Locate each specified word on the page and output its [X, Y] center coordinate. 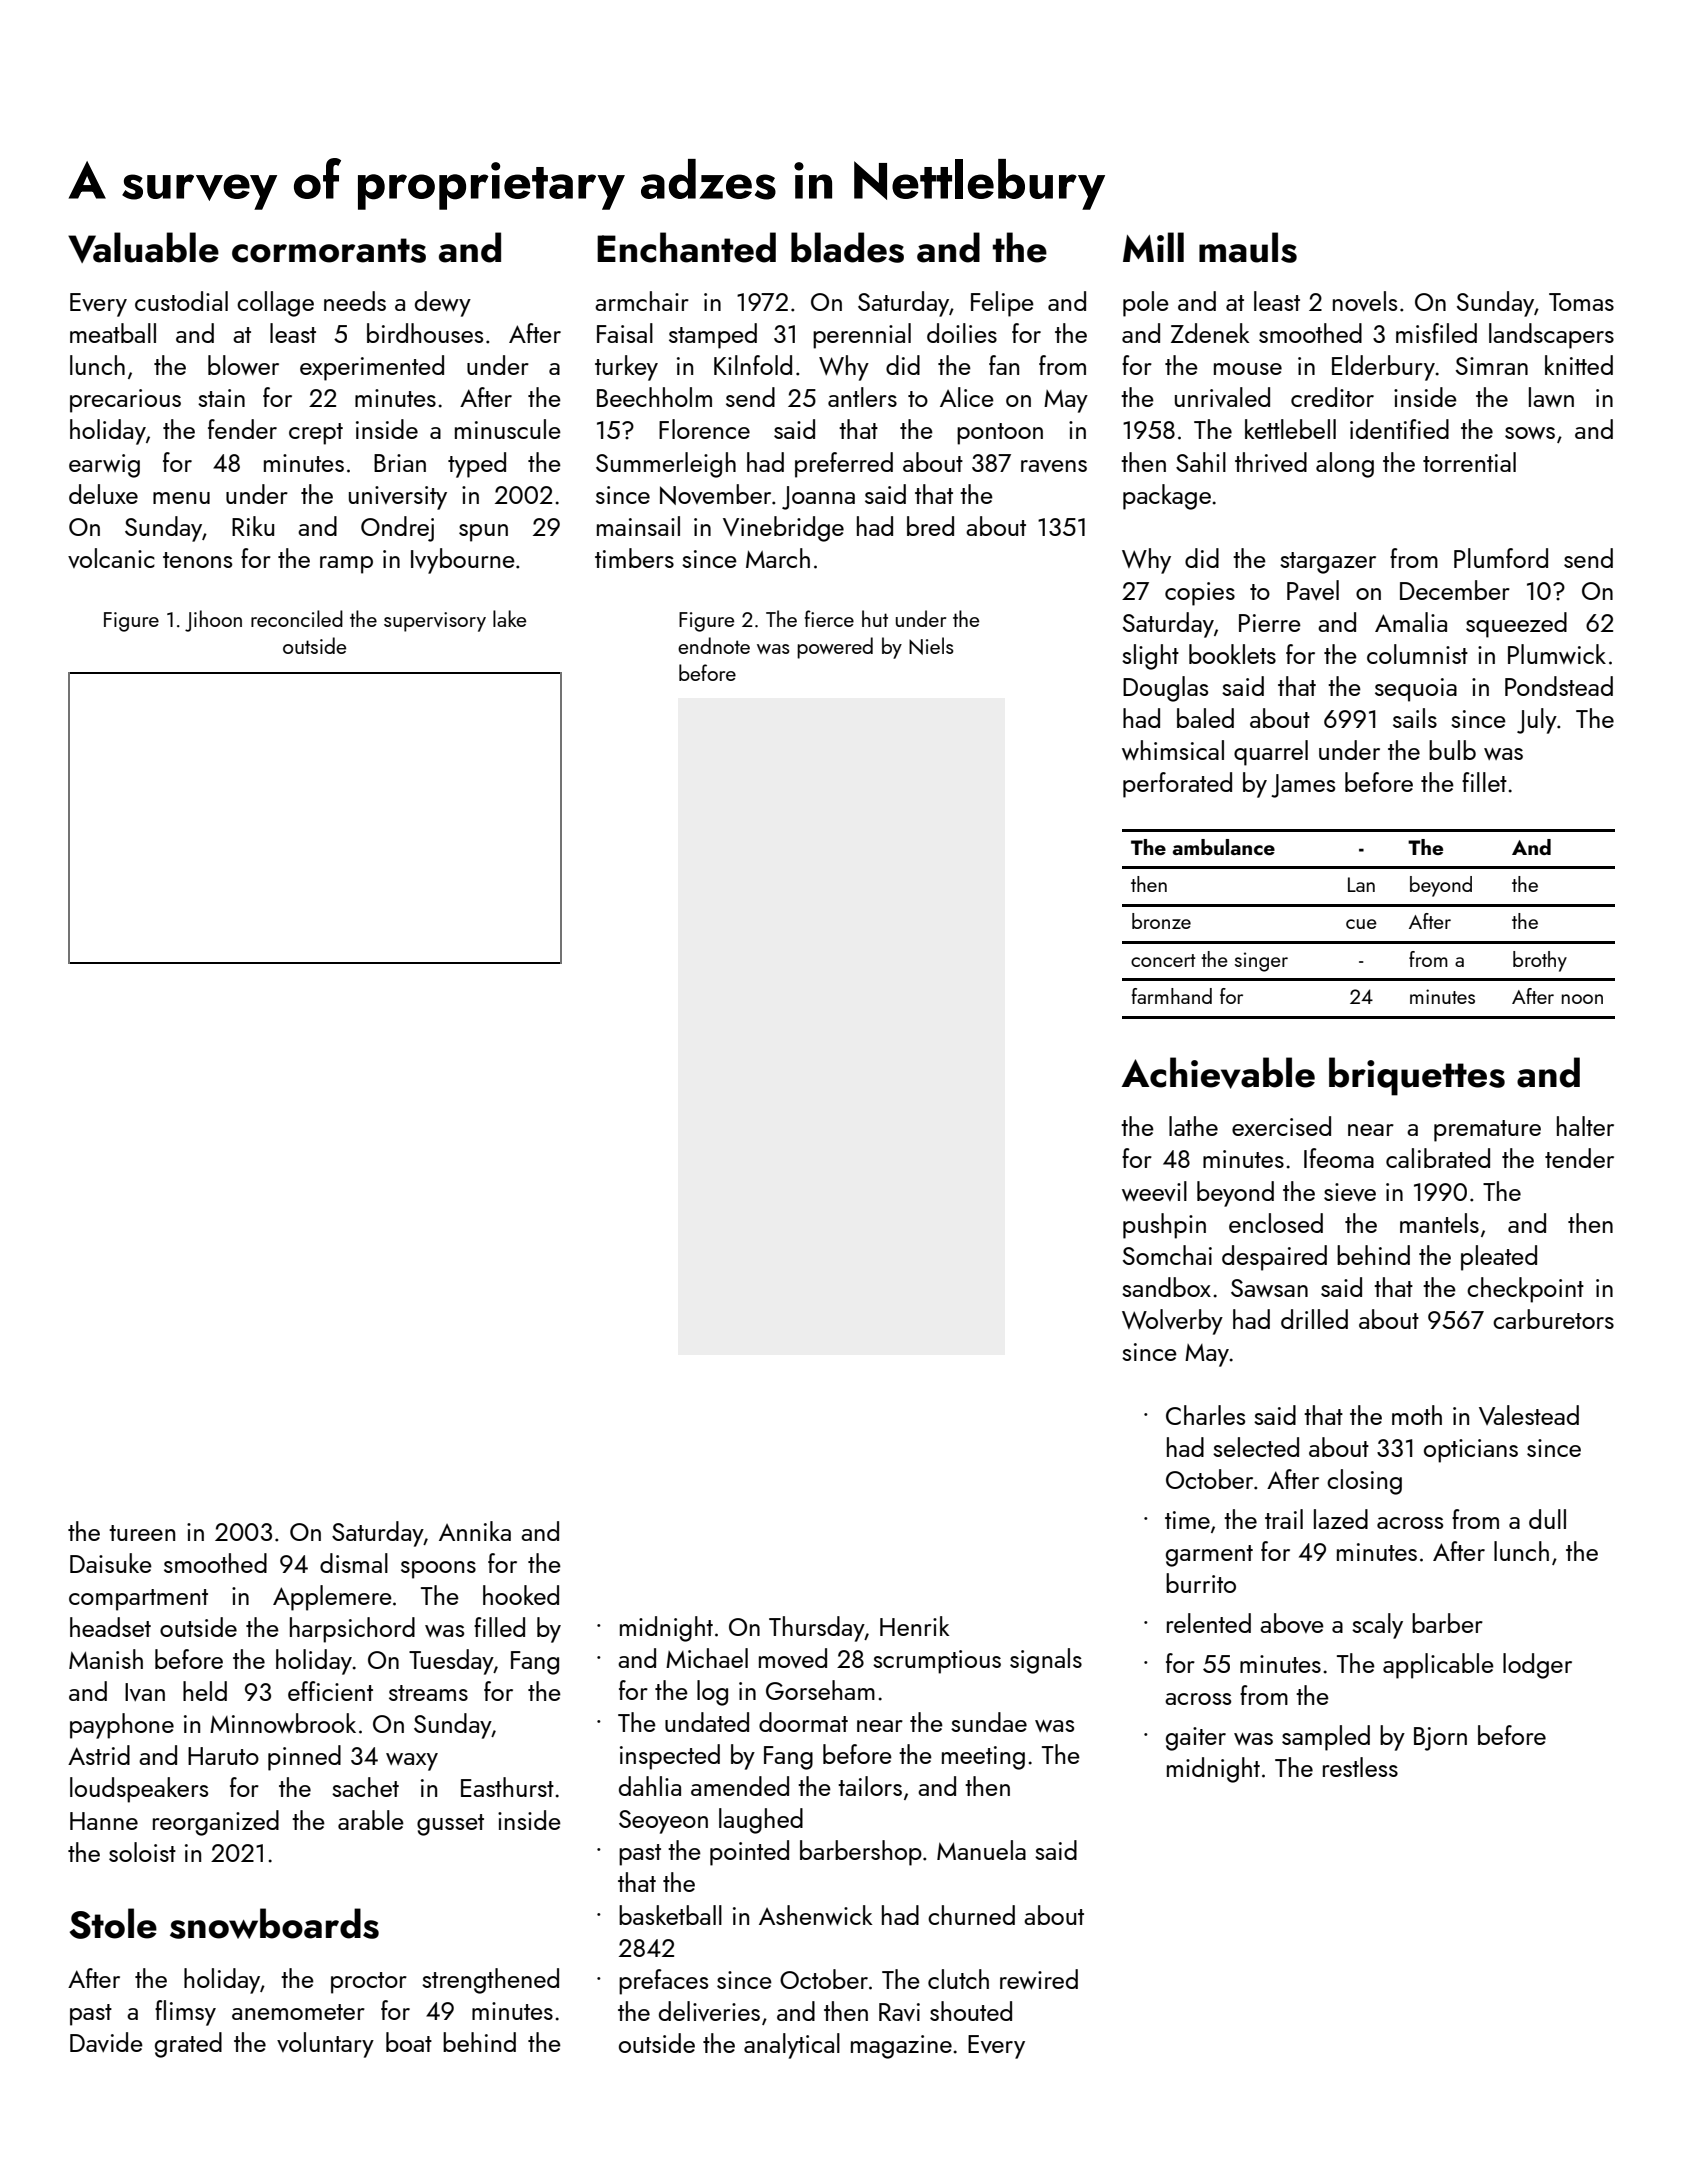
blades [847, 247]
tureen [142, 1533]
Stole [113, 1923]
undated [707, 1722]
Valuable [143, 247]
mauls [1248, 247]
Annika [475, 1531]
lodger [1537, 1666]
